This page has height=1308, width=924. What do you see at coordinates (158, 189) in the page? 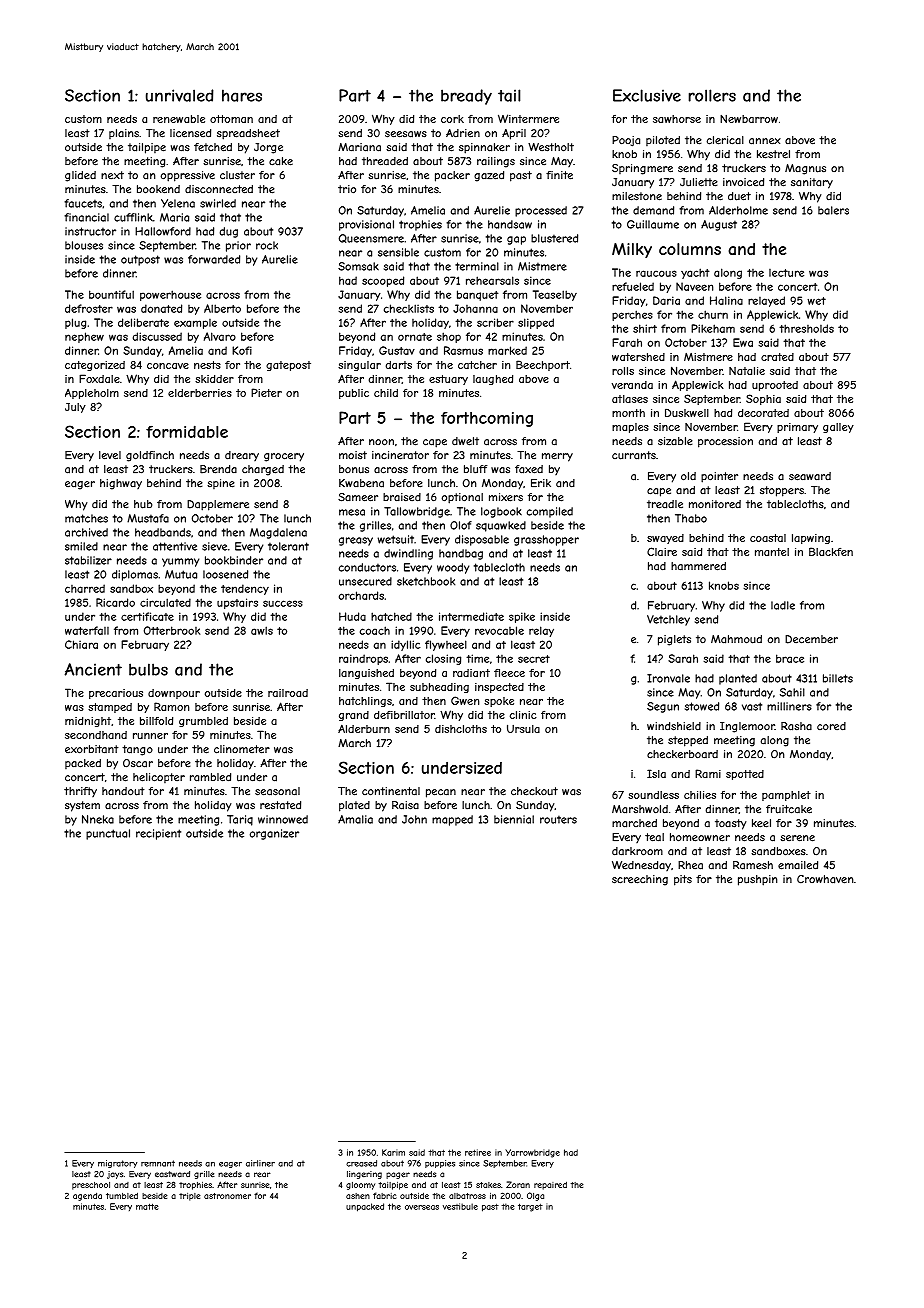
I see `bookend` at bounding box center [158, 189].
